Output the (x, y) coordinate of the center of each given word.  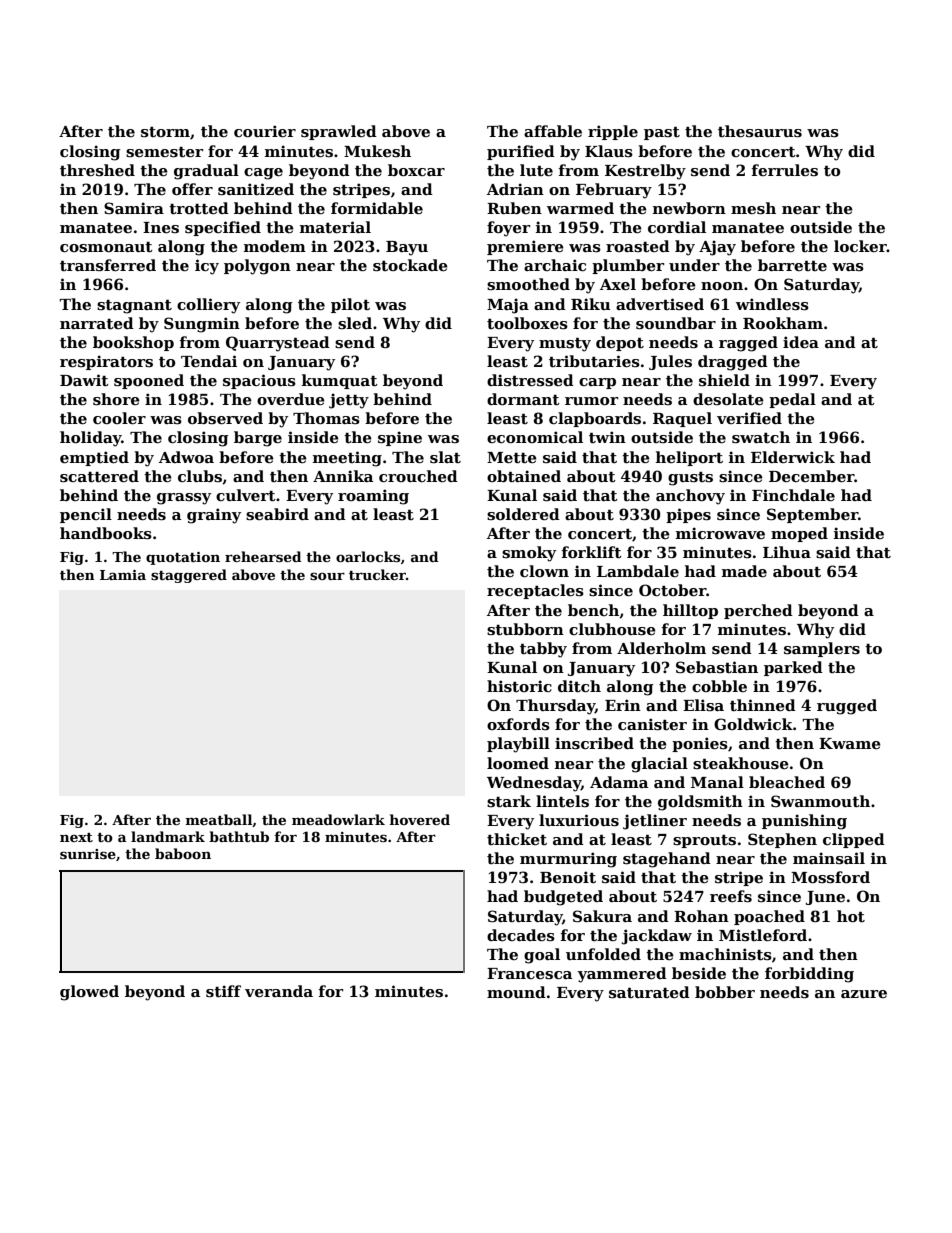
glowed (89, 993)
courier (265, 131)
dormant (523, 399)
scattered (99, 476)
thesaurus (760, 131)
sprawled (339, 132)
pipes (688, 515)
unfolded (603, 954)
